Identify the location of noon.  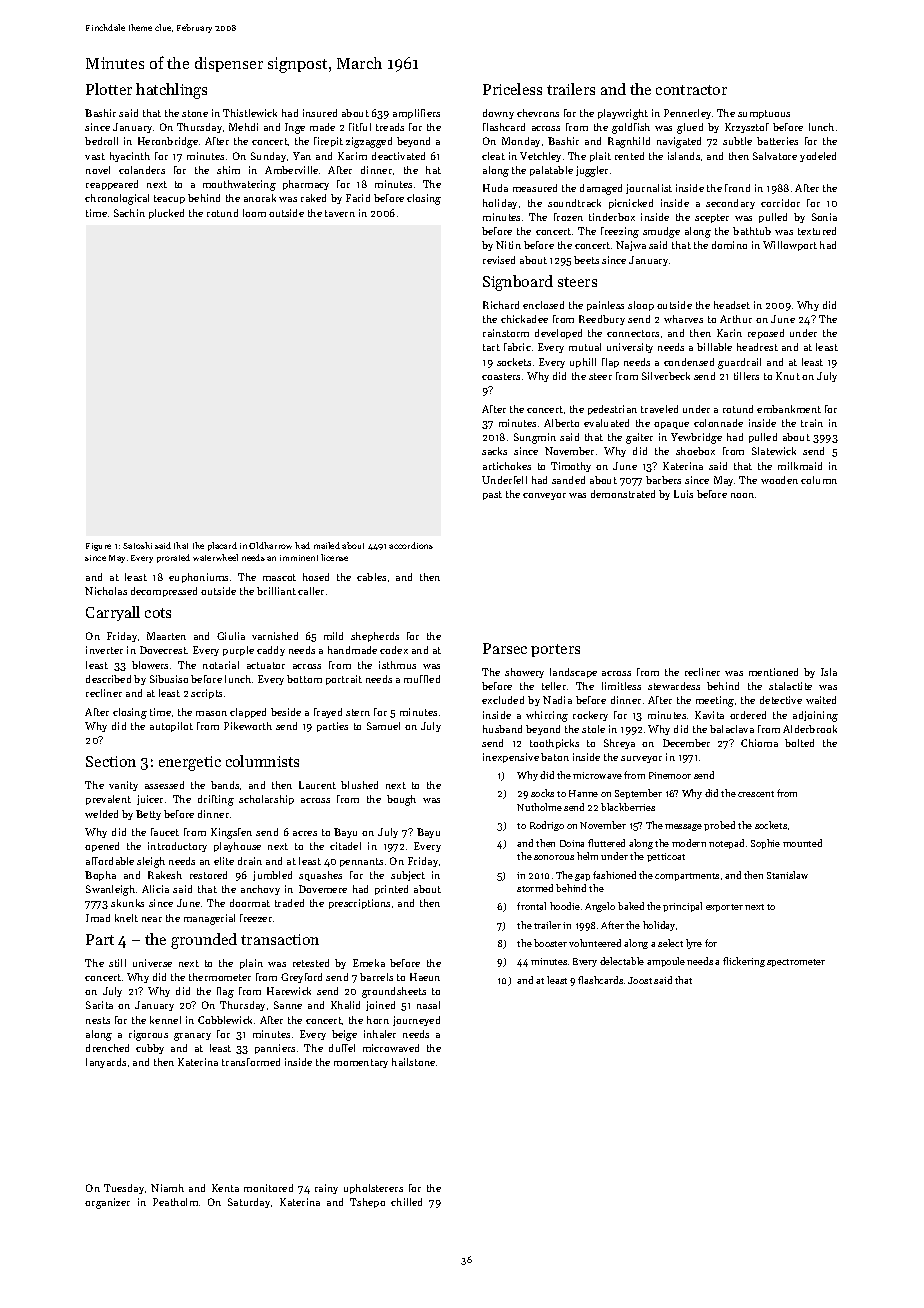
(742, 495).
